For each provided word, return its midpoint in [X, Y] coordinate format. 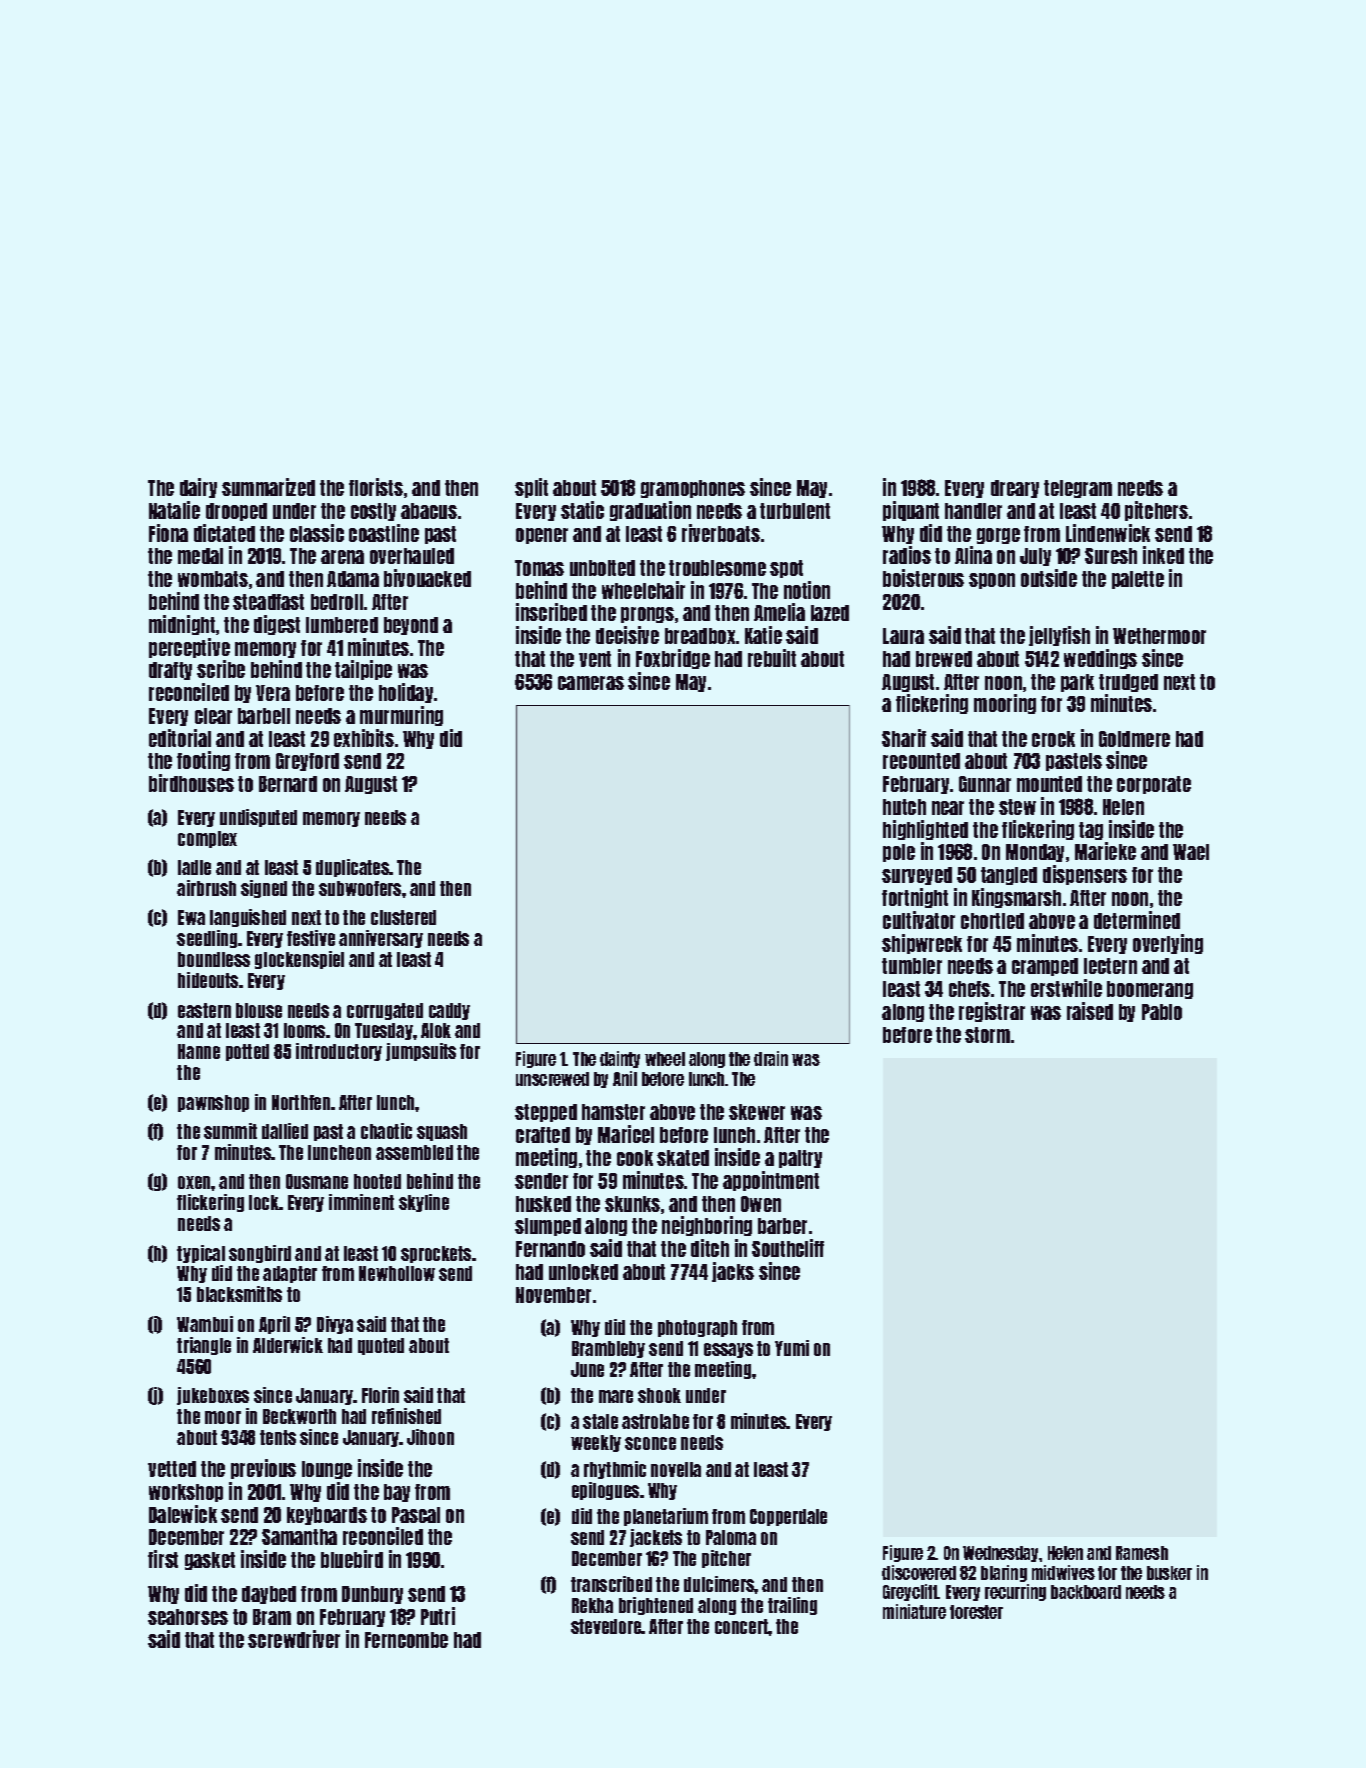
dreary [1015, 489]
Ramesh [1142, 1553]
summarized [268, 487]
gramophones [693, 489]
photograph [697, 1328]
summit [230, 1131]
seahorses [188, 1617]
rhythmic [615, 1470]
